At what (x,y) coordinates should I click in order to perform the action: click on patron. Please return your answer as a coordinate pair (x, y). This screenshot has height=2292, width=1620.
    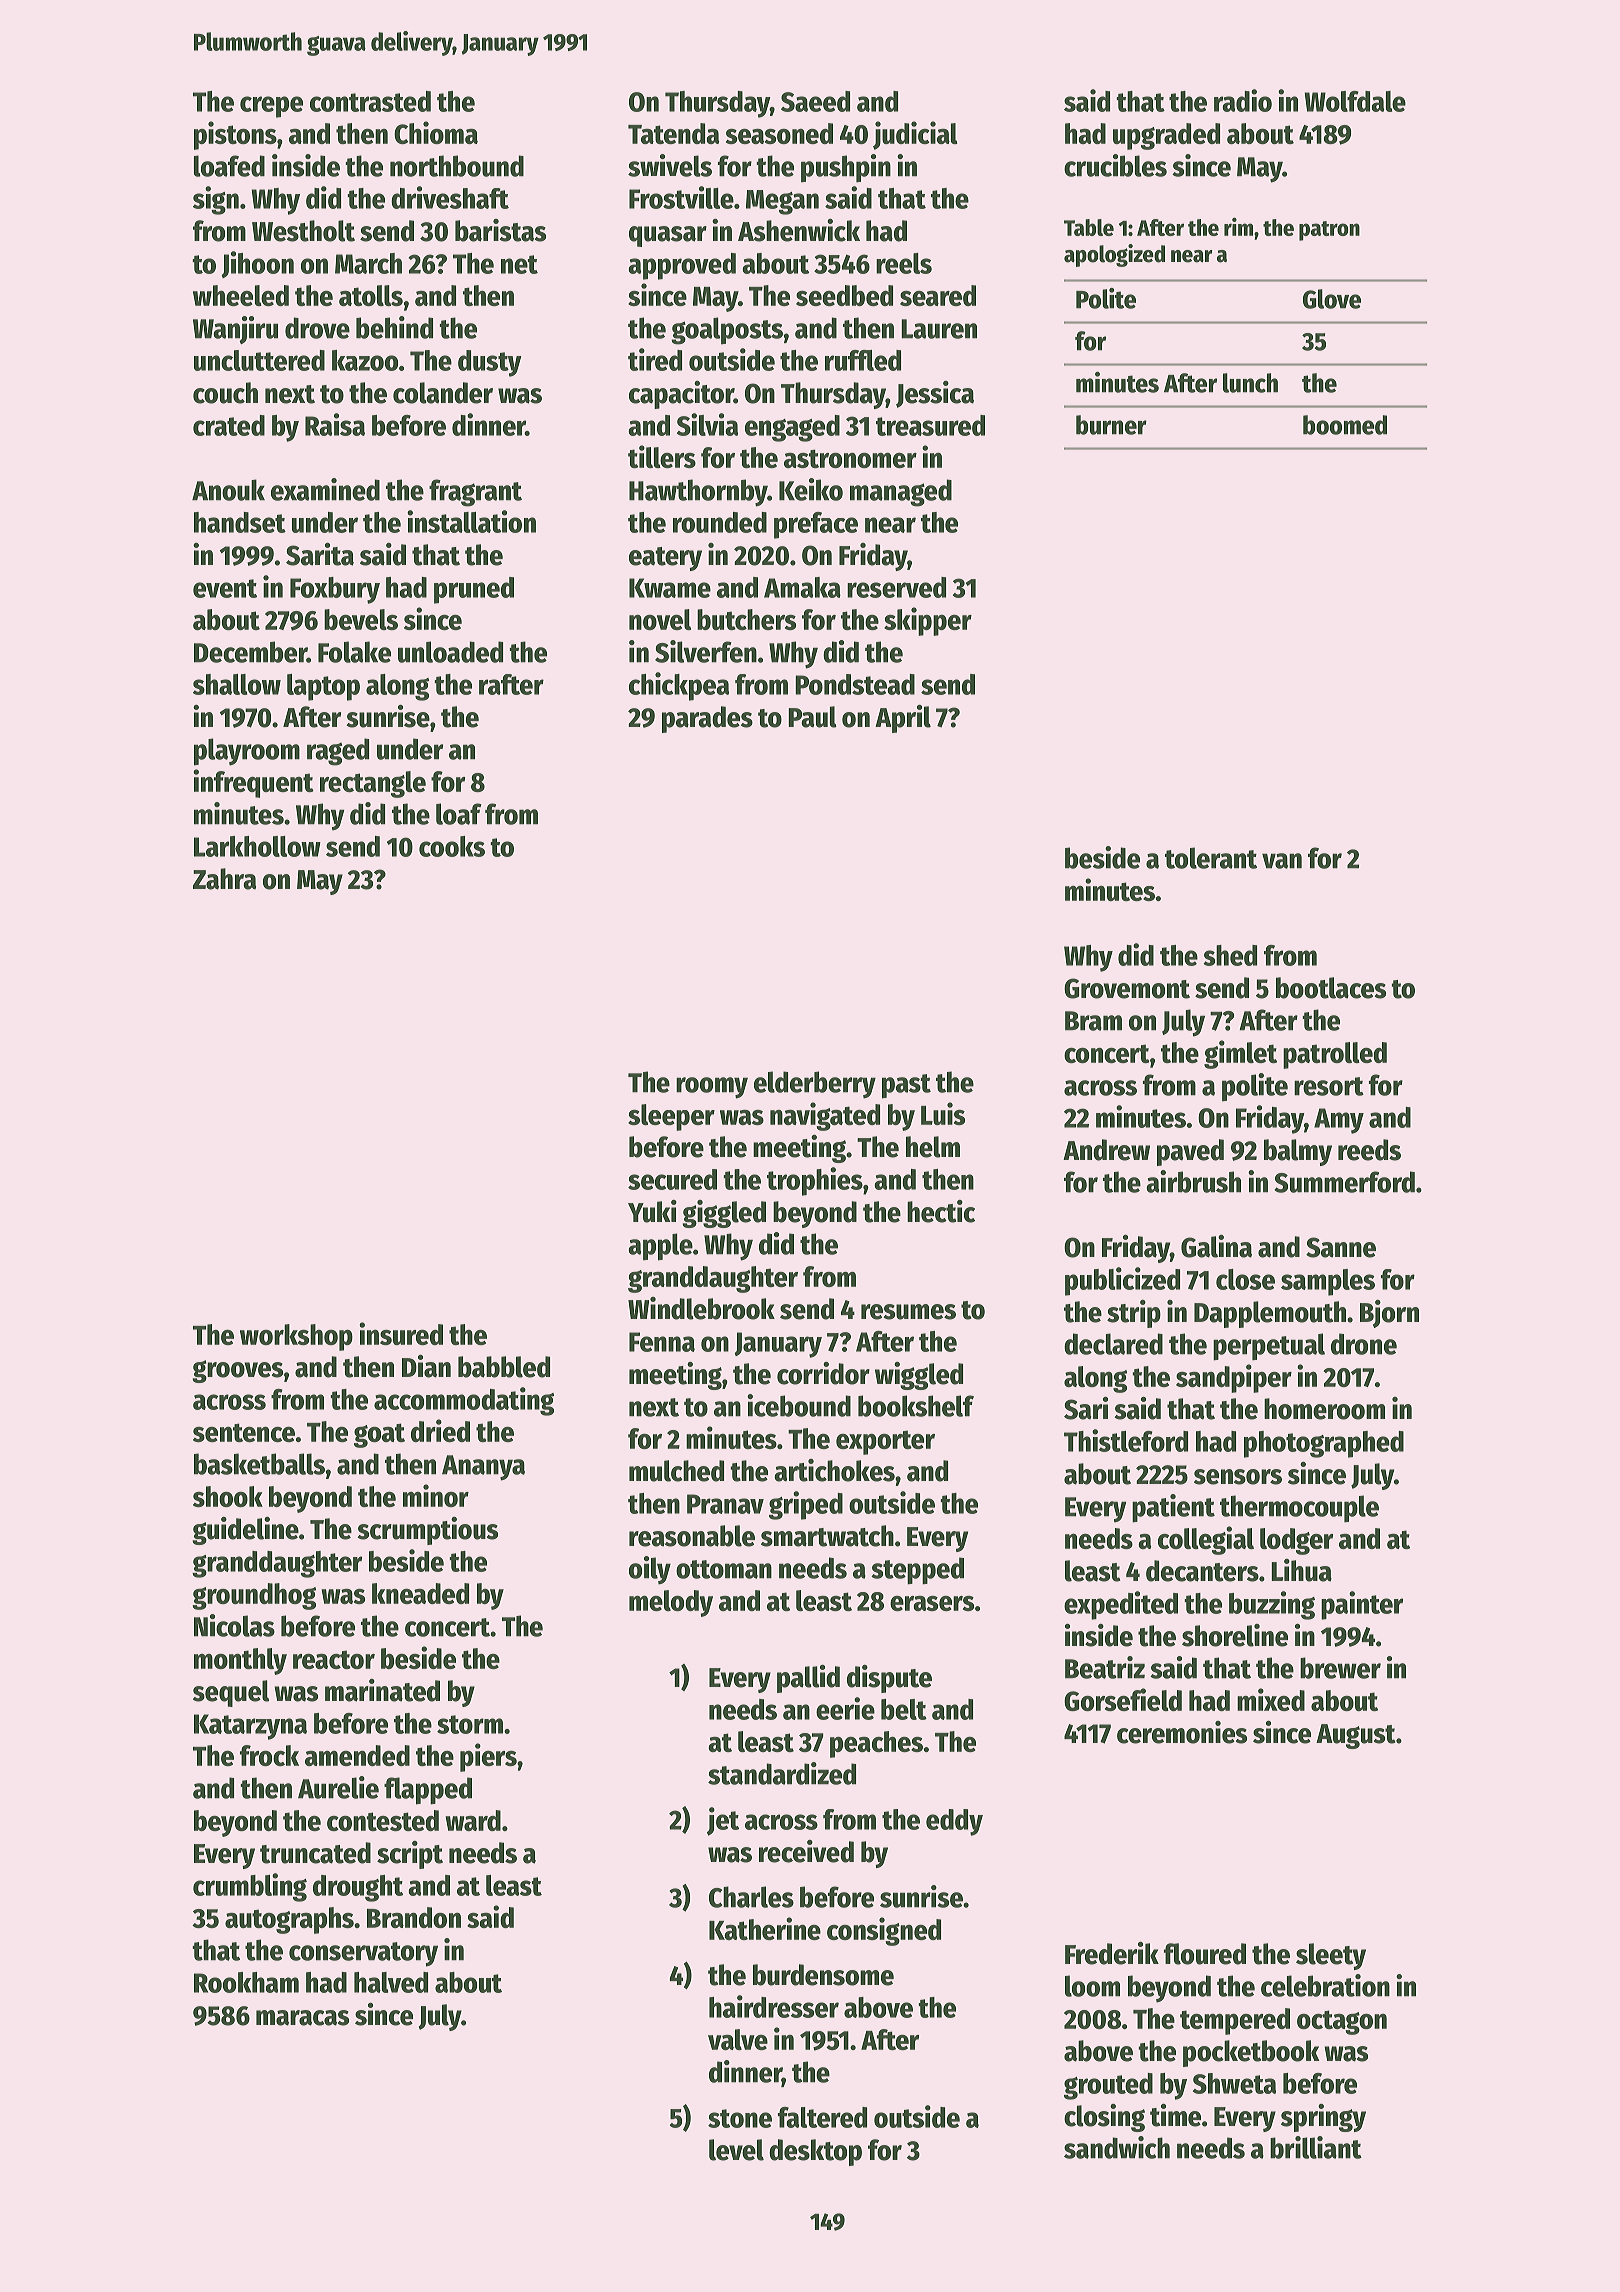
    Looking at the image, I should click on (1329, 231).
